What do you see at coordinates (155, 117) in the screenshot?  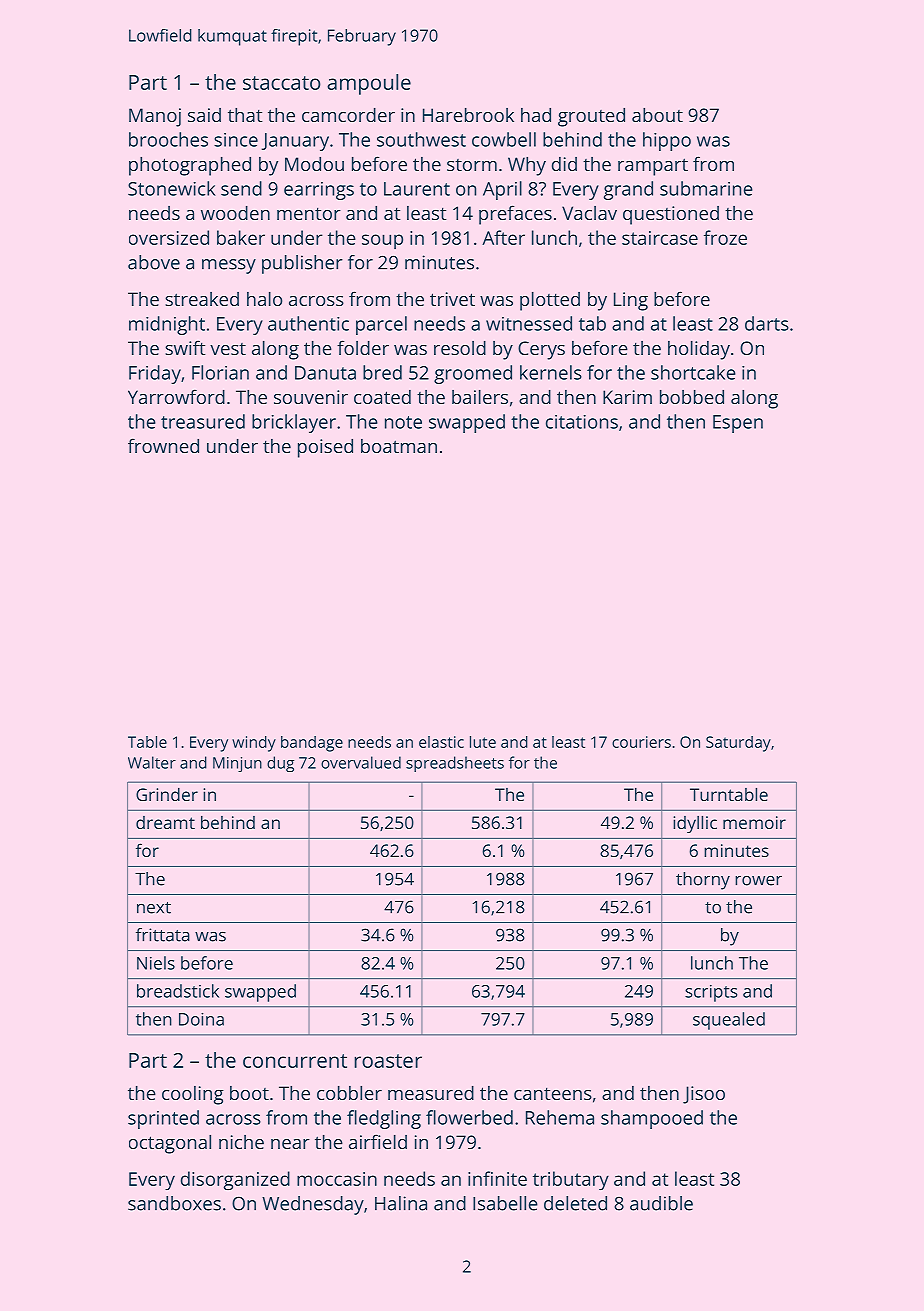 I see `Manoj` at bounding box center [155, 117].
